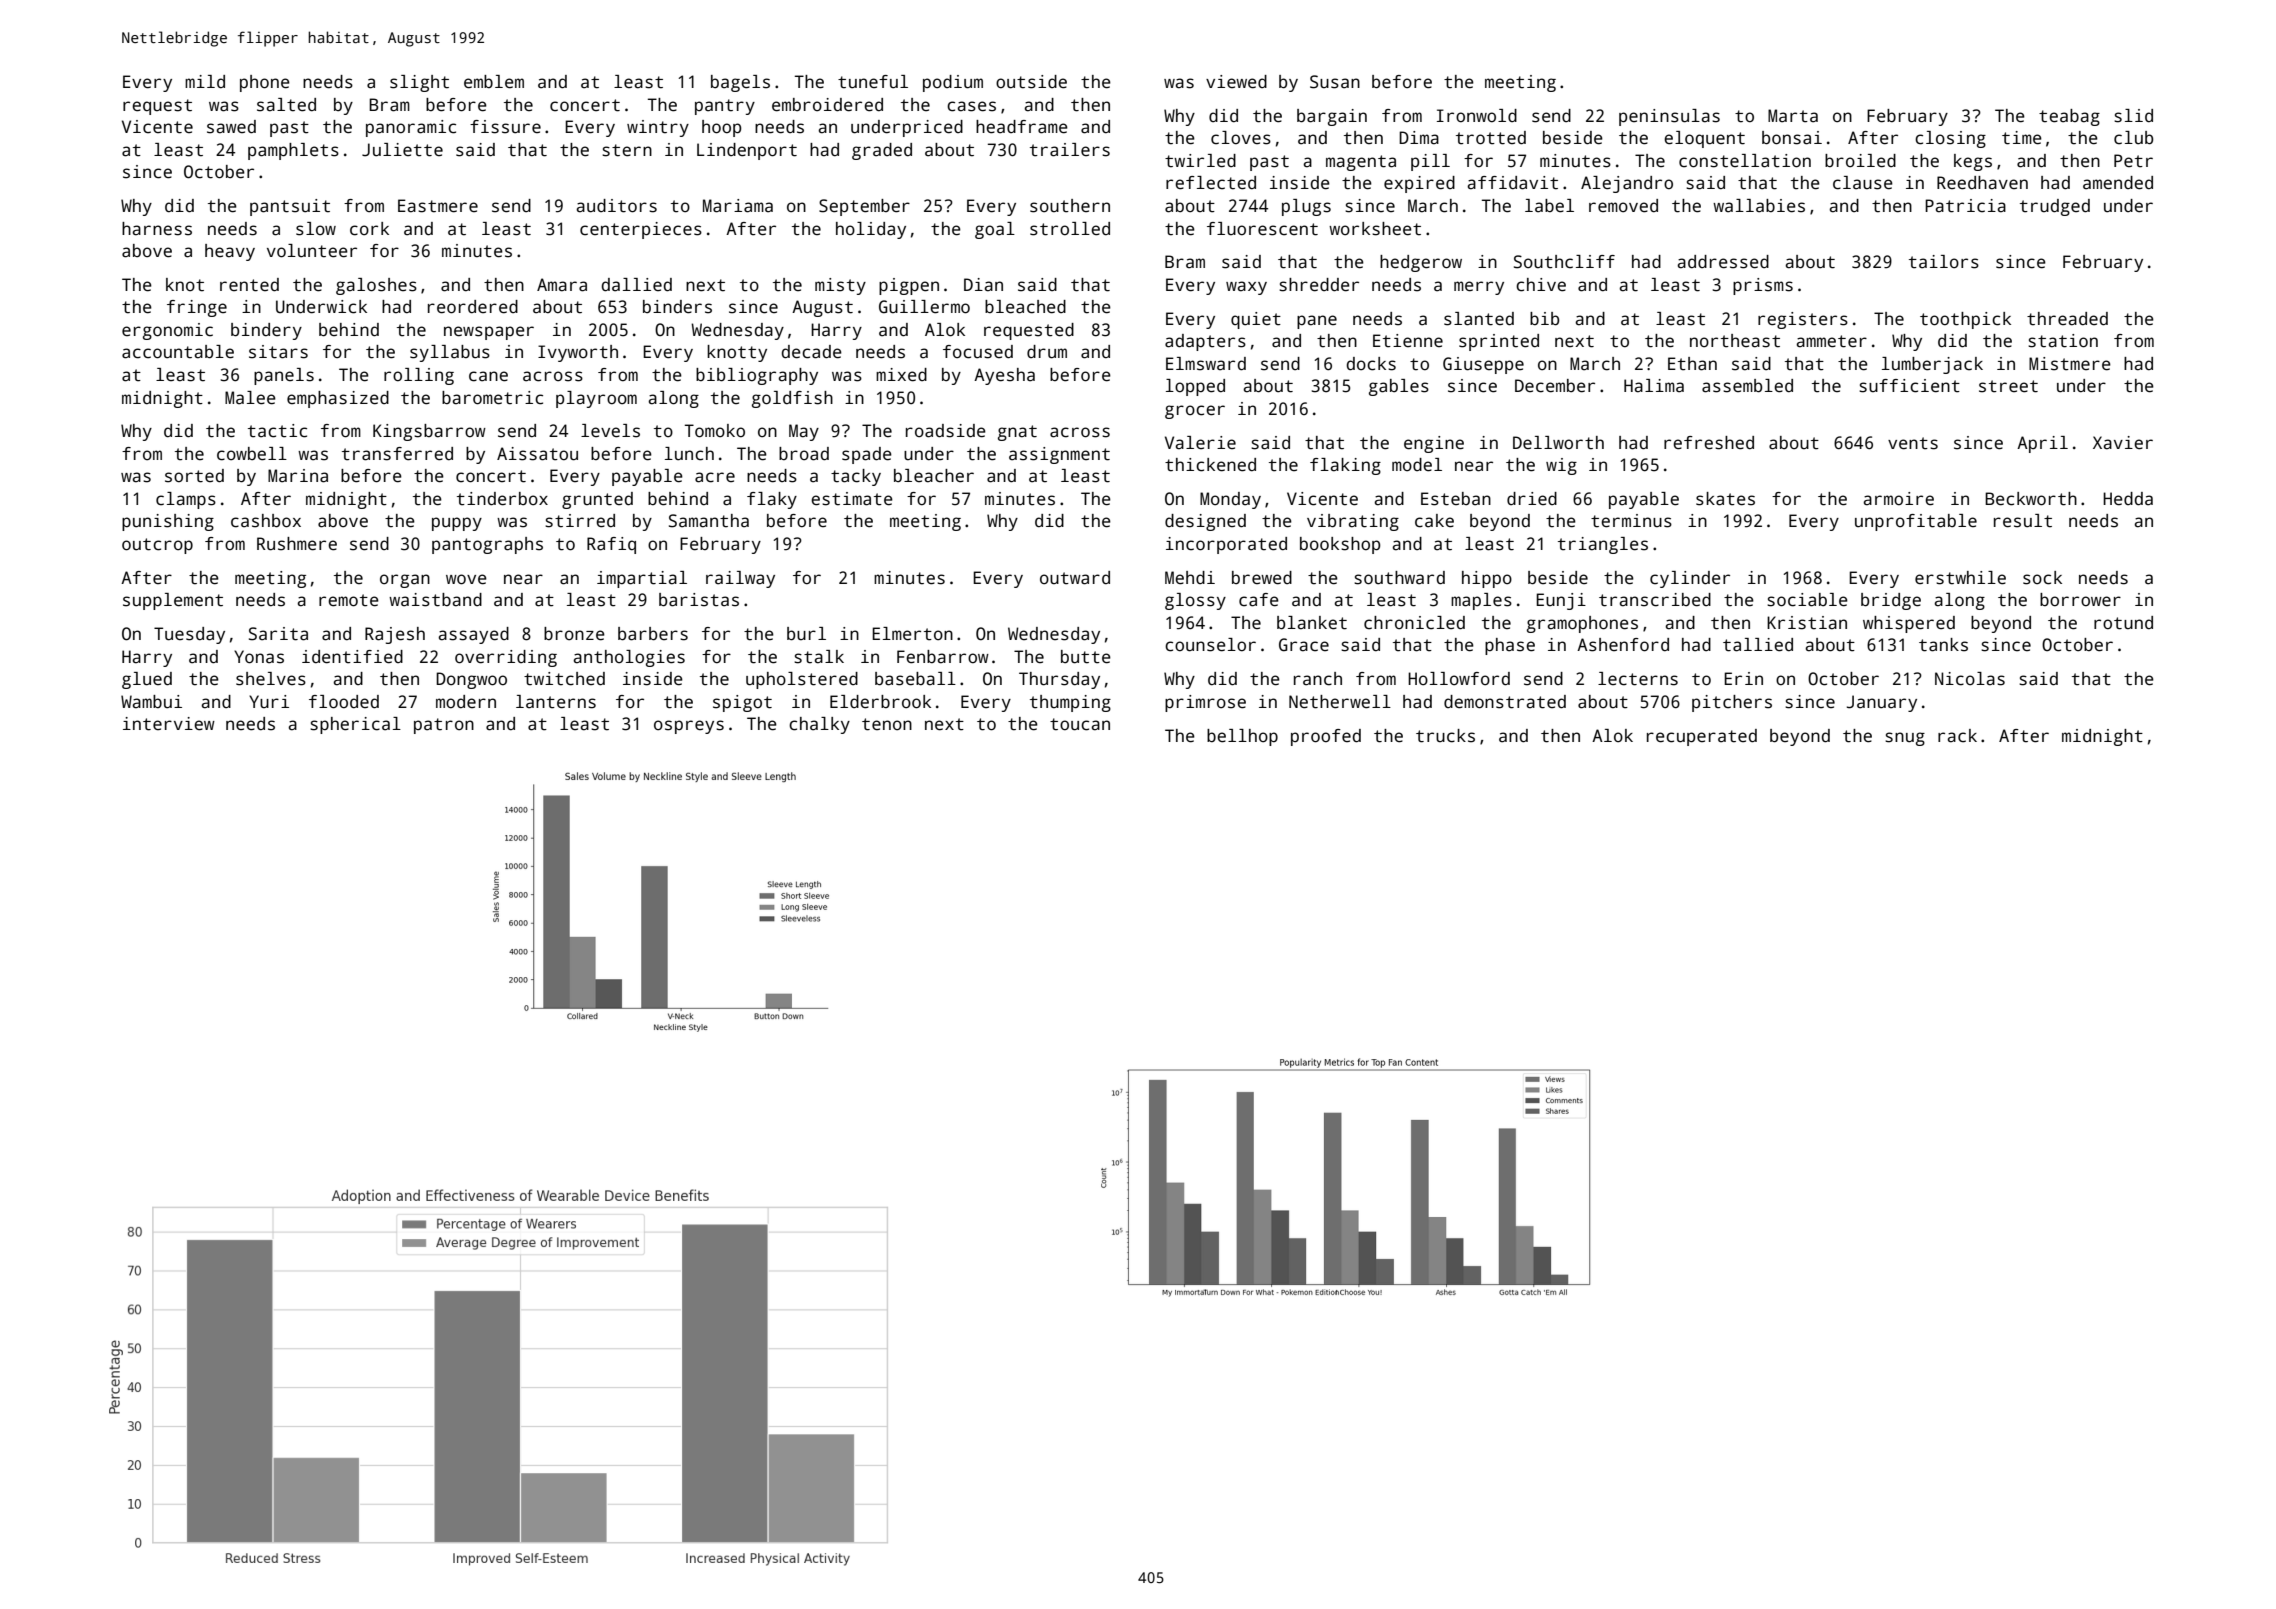  What do you see at coordinates (1236, 82) in the screenshot?
I see `viewed` at bounding box center [1236, 82].
